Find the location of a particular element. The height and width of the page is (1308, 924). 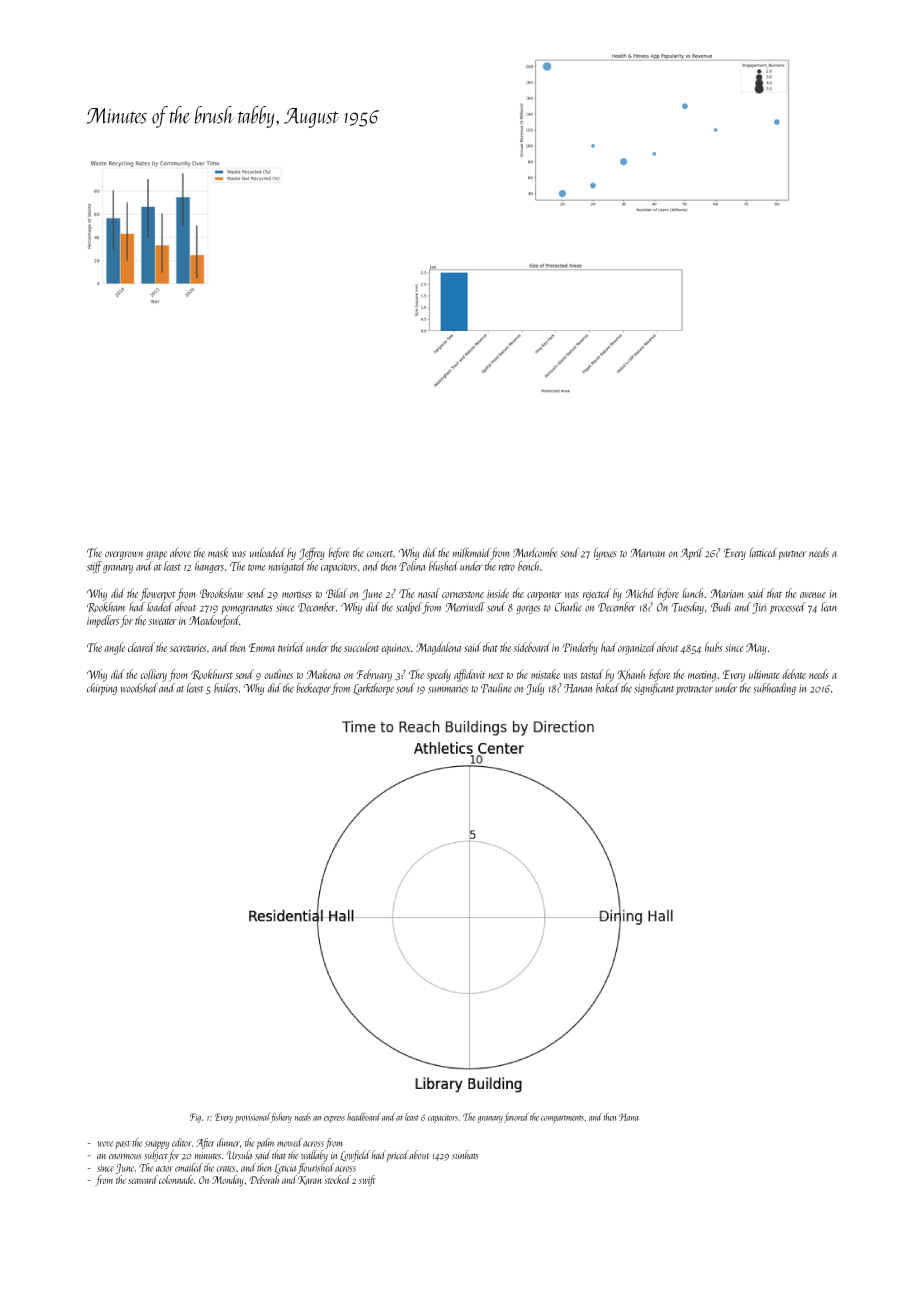

past is located at coordinates (122, 1145).
